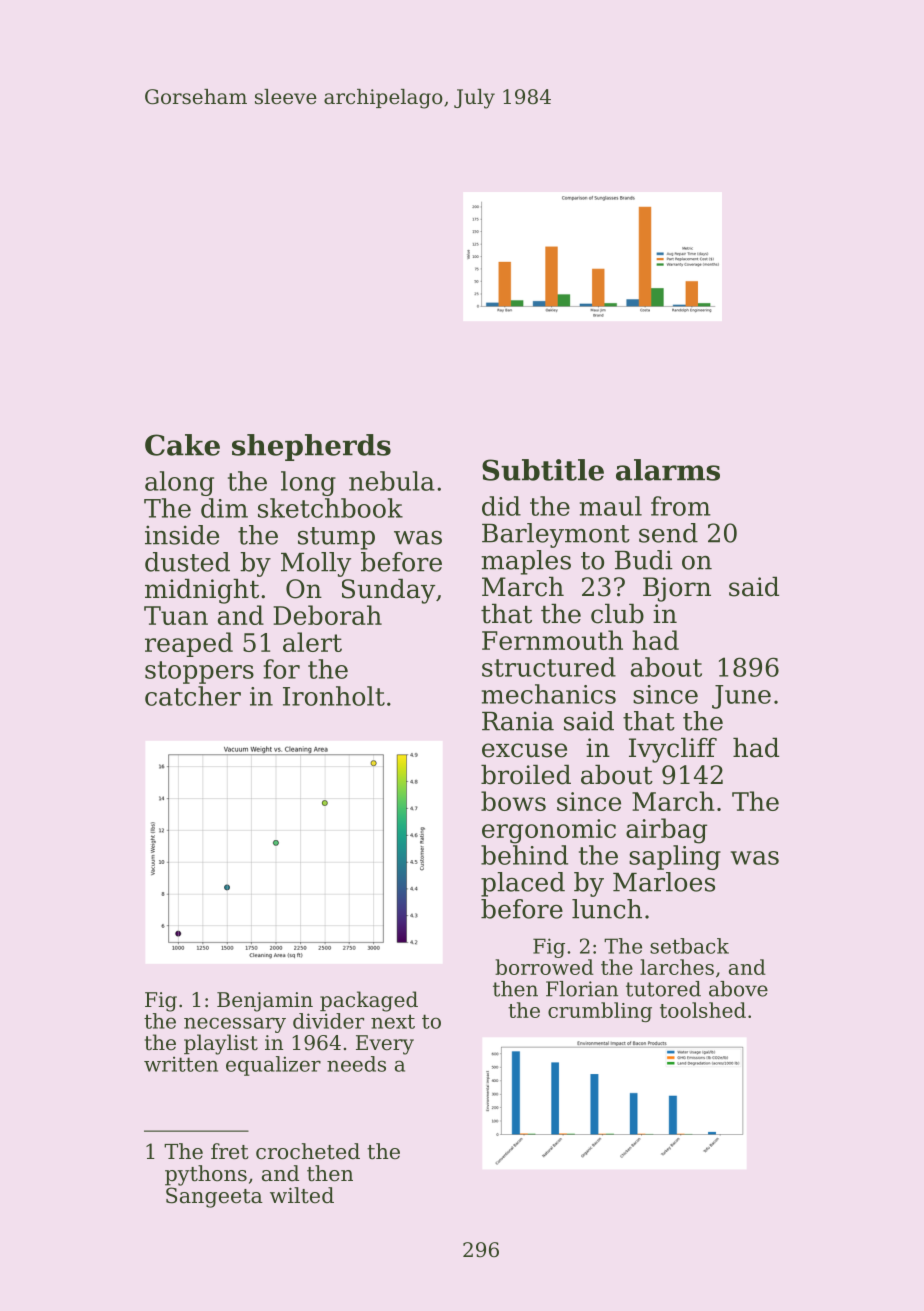 The height and width of the image is (1311, 924). I want to click on wilted, so click(302, 1195).
